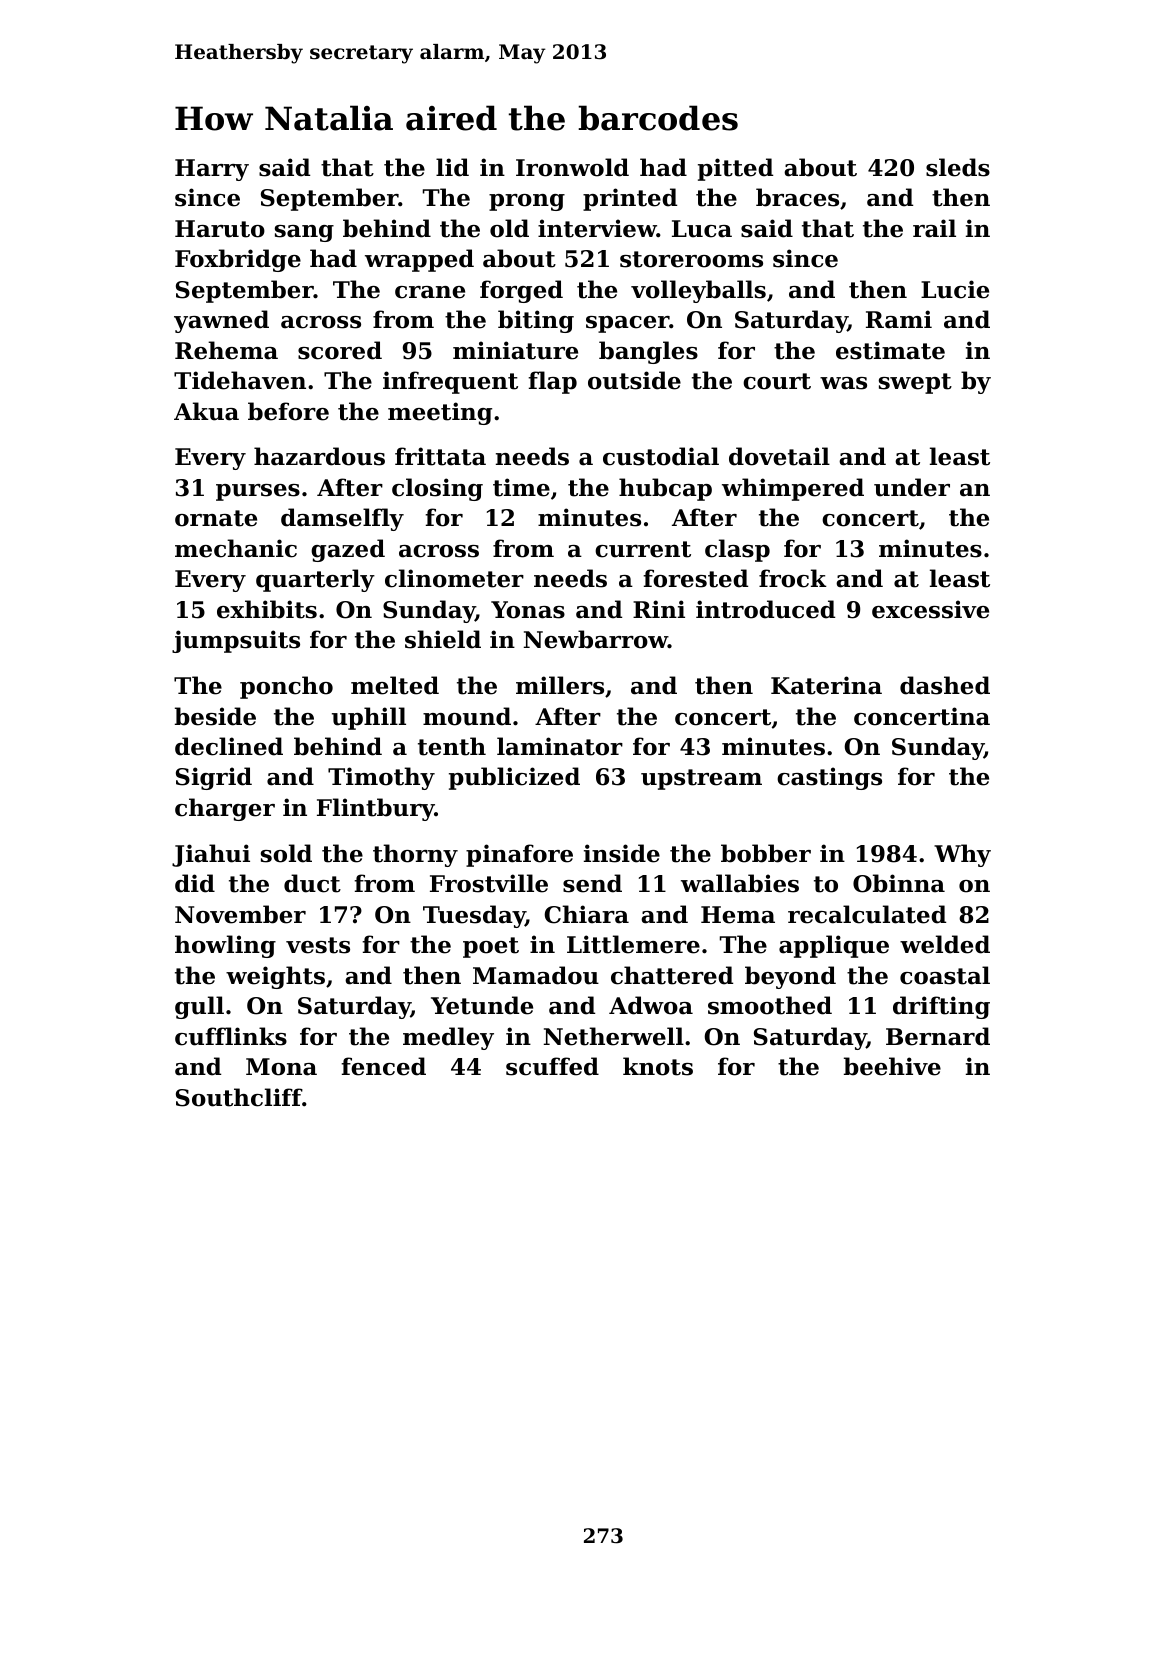 Image resolution: width=1165 pixels, height=1654 pixels. What do you see at coordinates (934, 228) in the screenshot?
I see `rail` at bounding box center [934, 228].
